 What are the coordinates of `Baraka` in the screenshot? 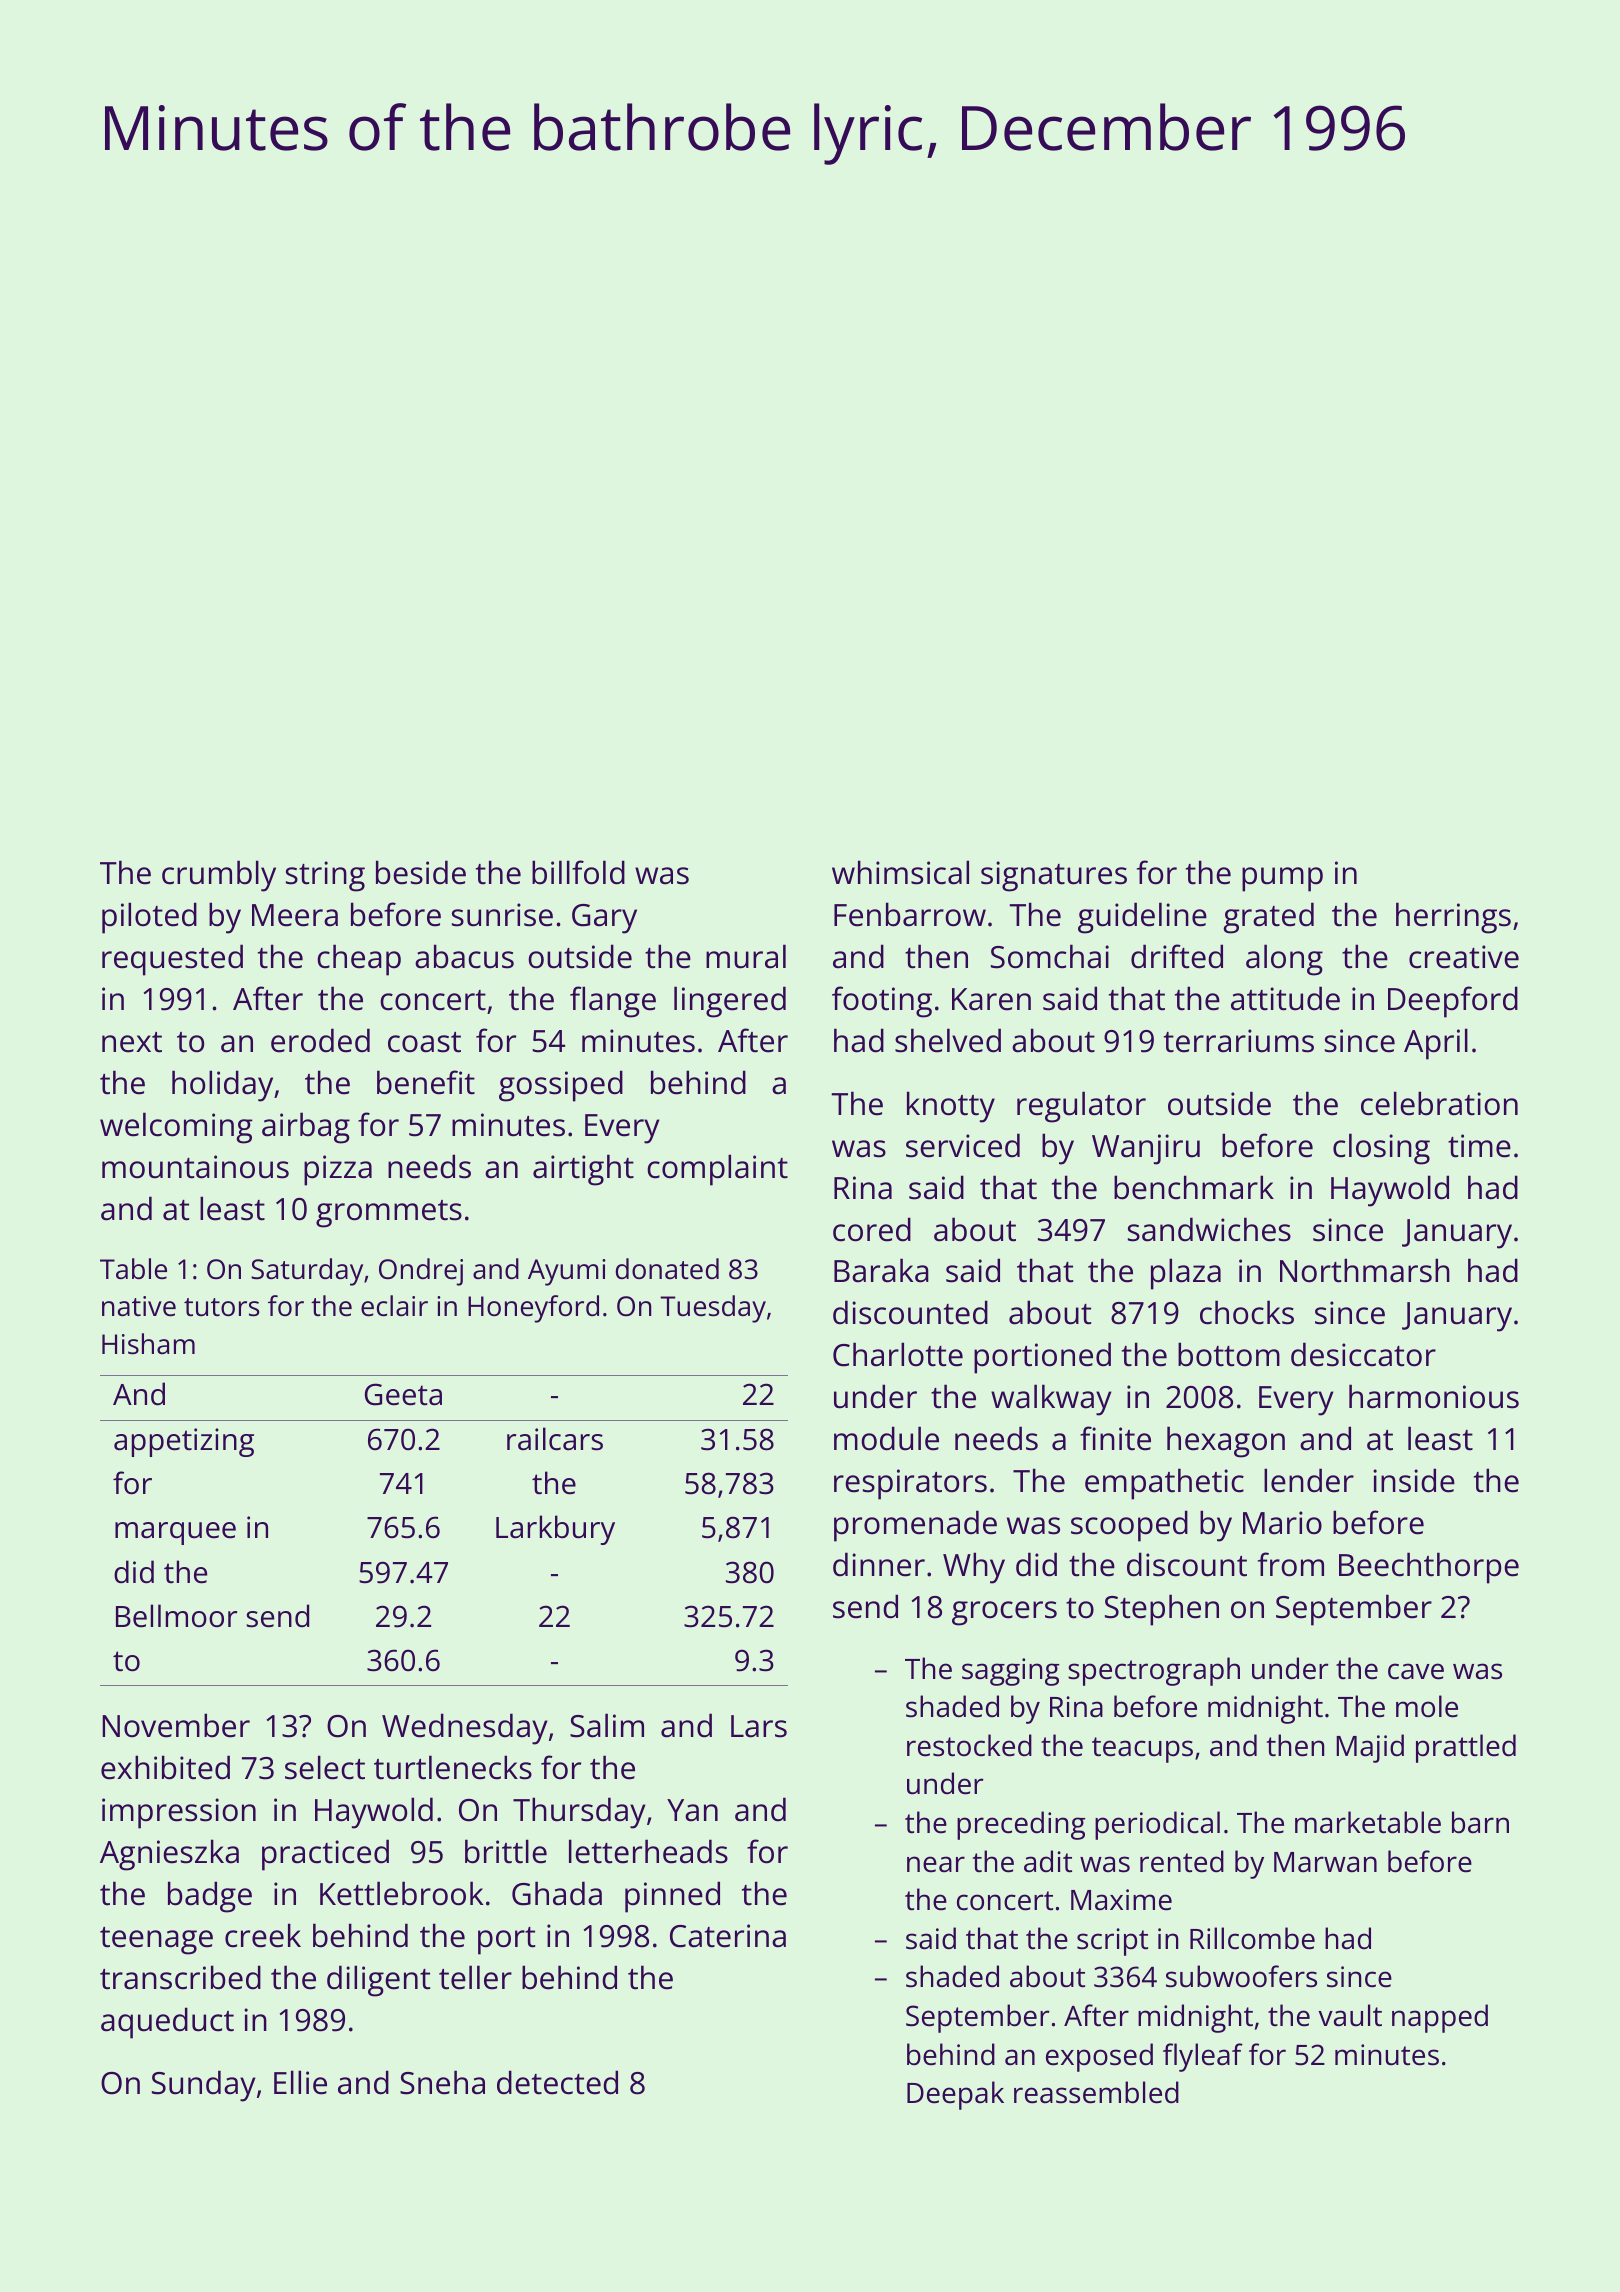 It's located at (881, 1270).
